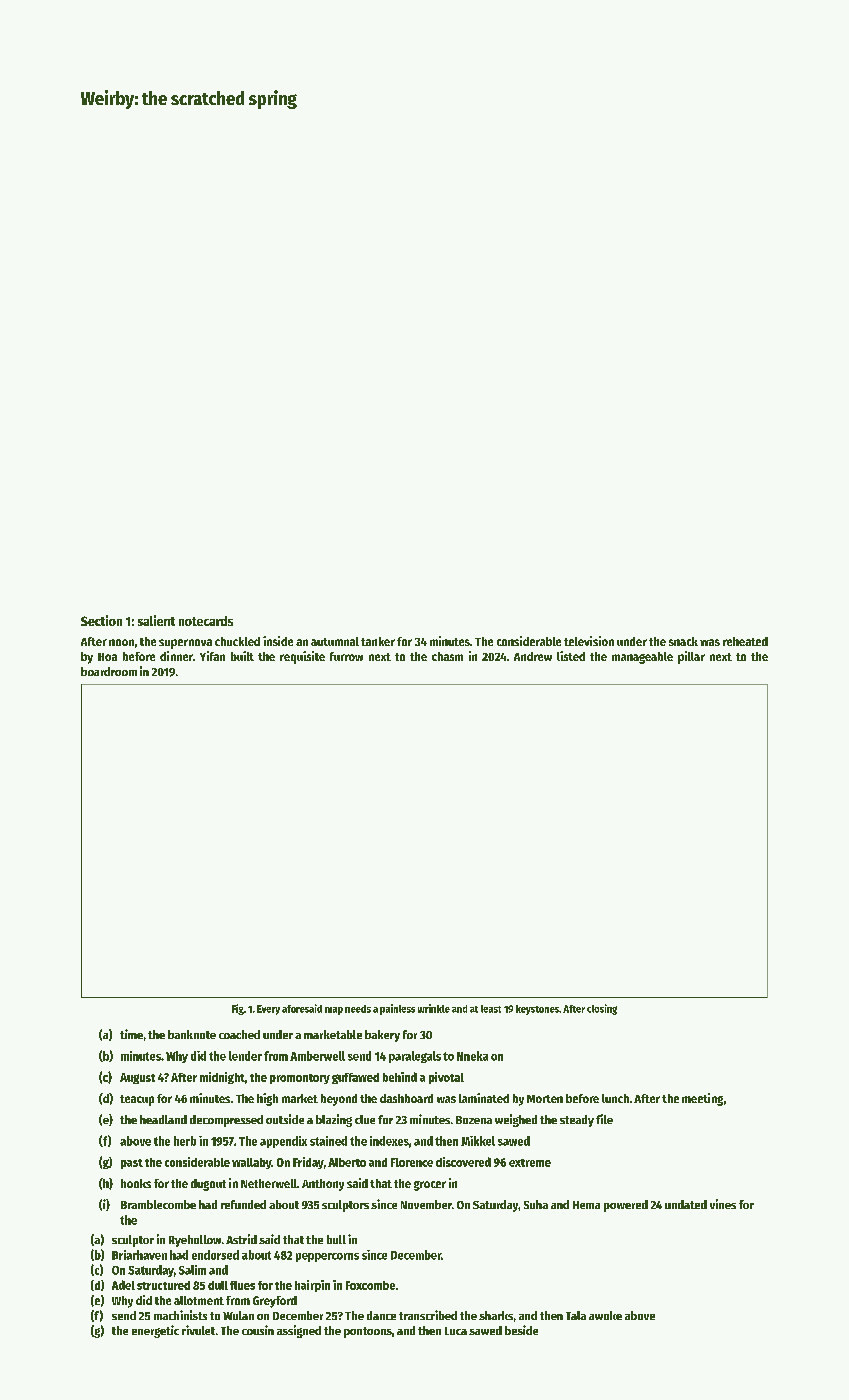 Image resolution: width=849 pixels, height=1400 pixels. What do you see at coordinates (206, 621) in the screenshot?
I see `notecards` at bounding box center [206, 621].
